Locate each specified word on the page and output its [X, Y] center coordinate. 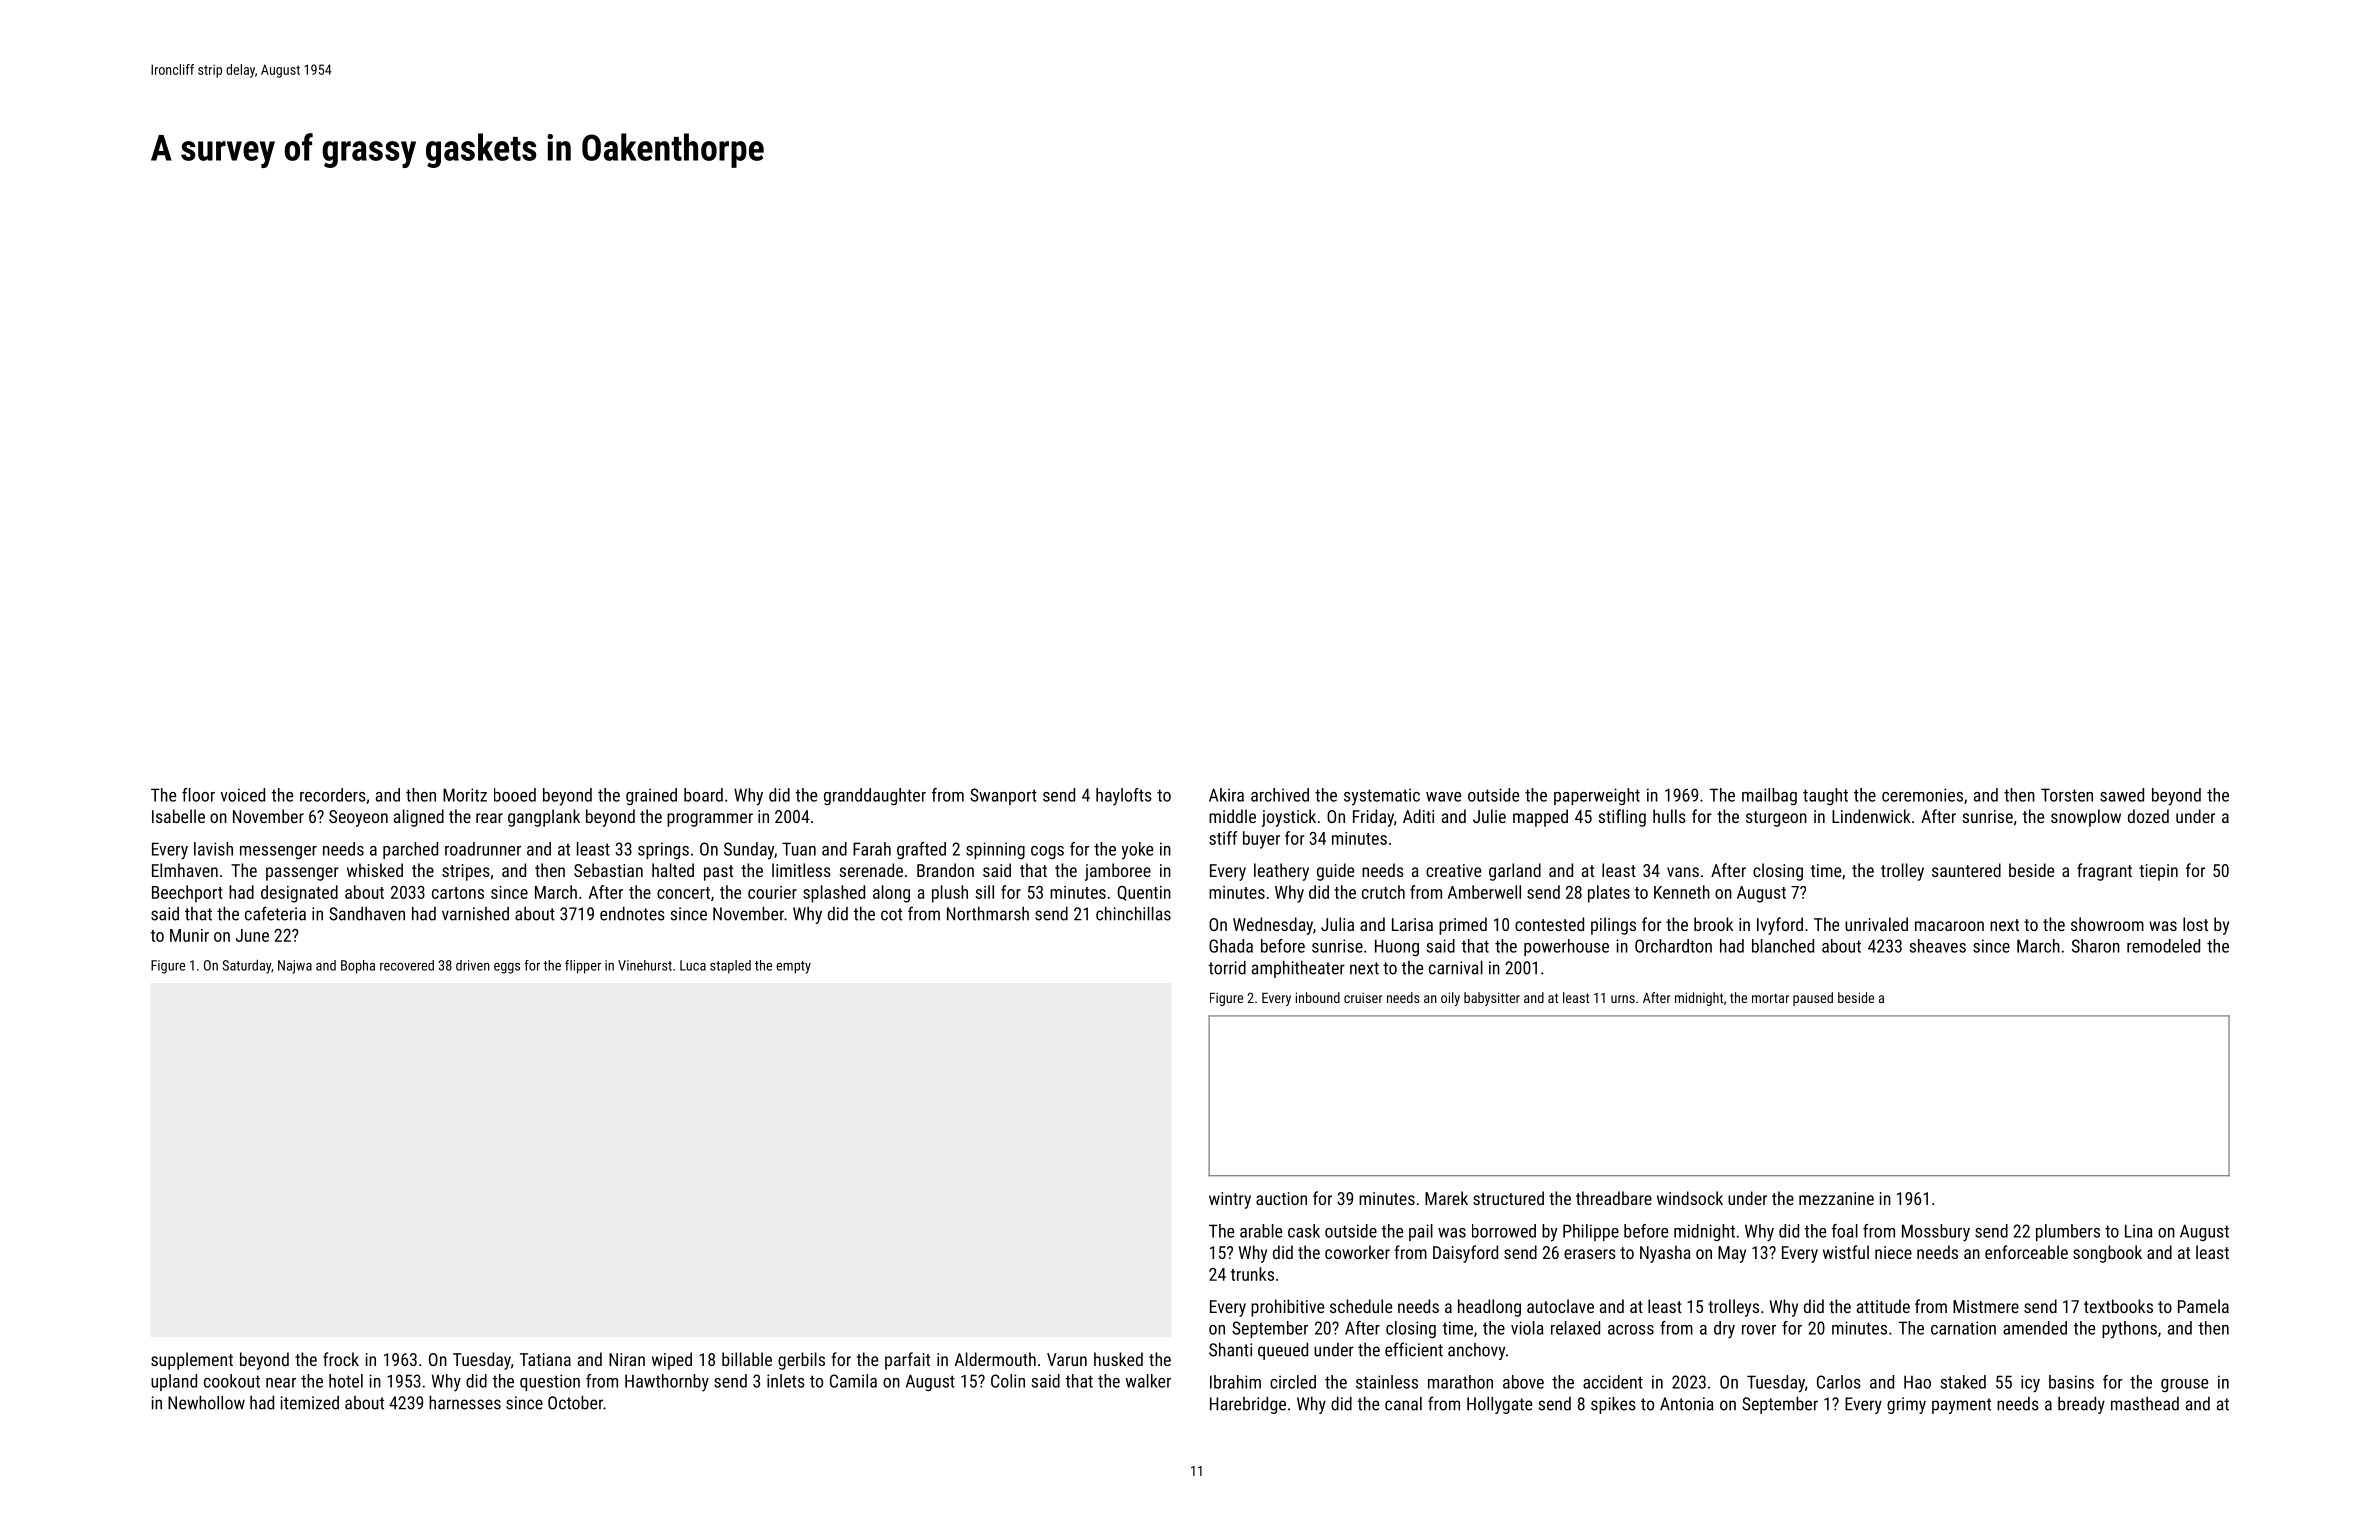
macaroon [1949, 926]
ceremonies [1922, 795]
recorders [333, 795]
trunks [1252, 1274]
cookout [232, 1381]
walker [1148, 1381]
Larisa [1412, 924]
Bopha [358, 967]
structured [1508, 1198]
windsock [1690, 1198]
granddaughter [875, 796]
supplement [192, 1361]
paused [1813, 999]
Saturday [246, 966]
